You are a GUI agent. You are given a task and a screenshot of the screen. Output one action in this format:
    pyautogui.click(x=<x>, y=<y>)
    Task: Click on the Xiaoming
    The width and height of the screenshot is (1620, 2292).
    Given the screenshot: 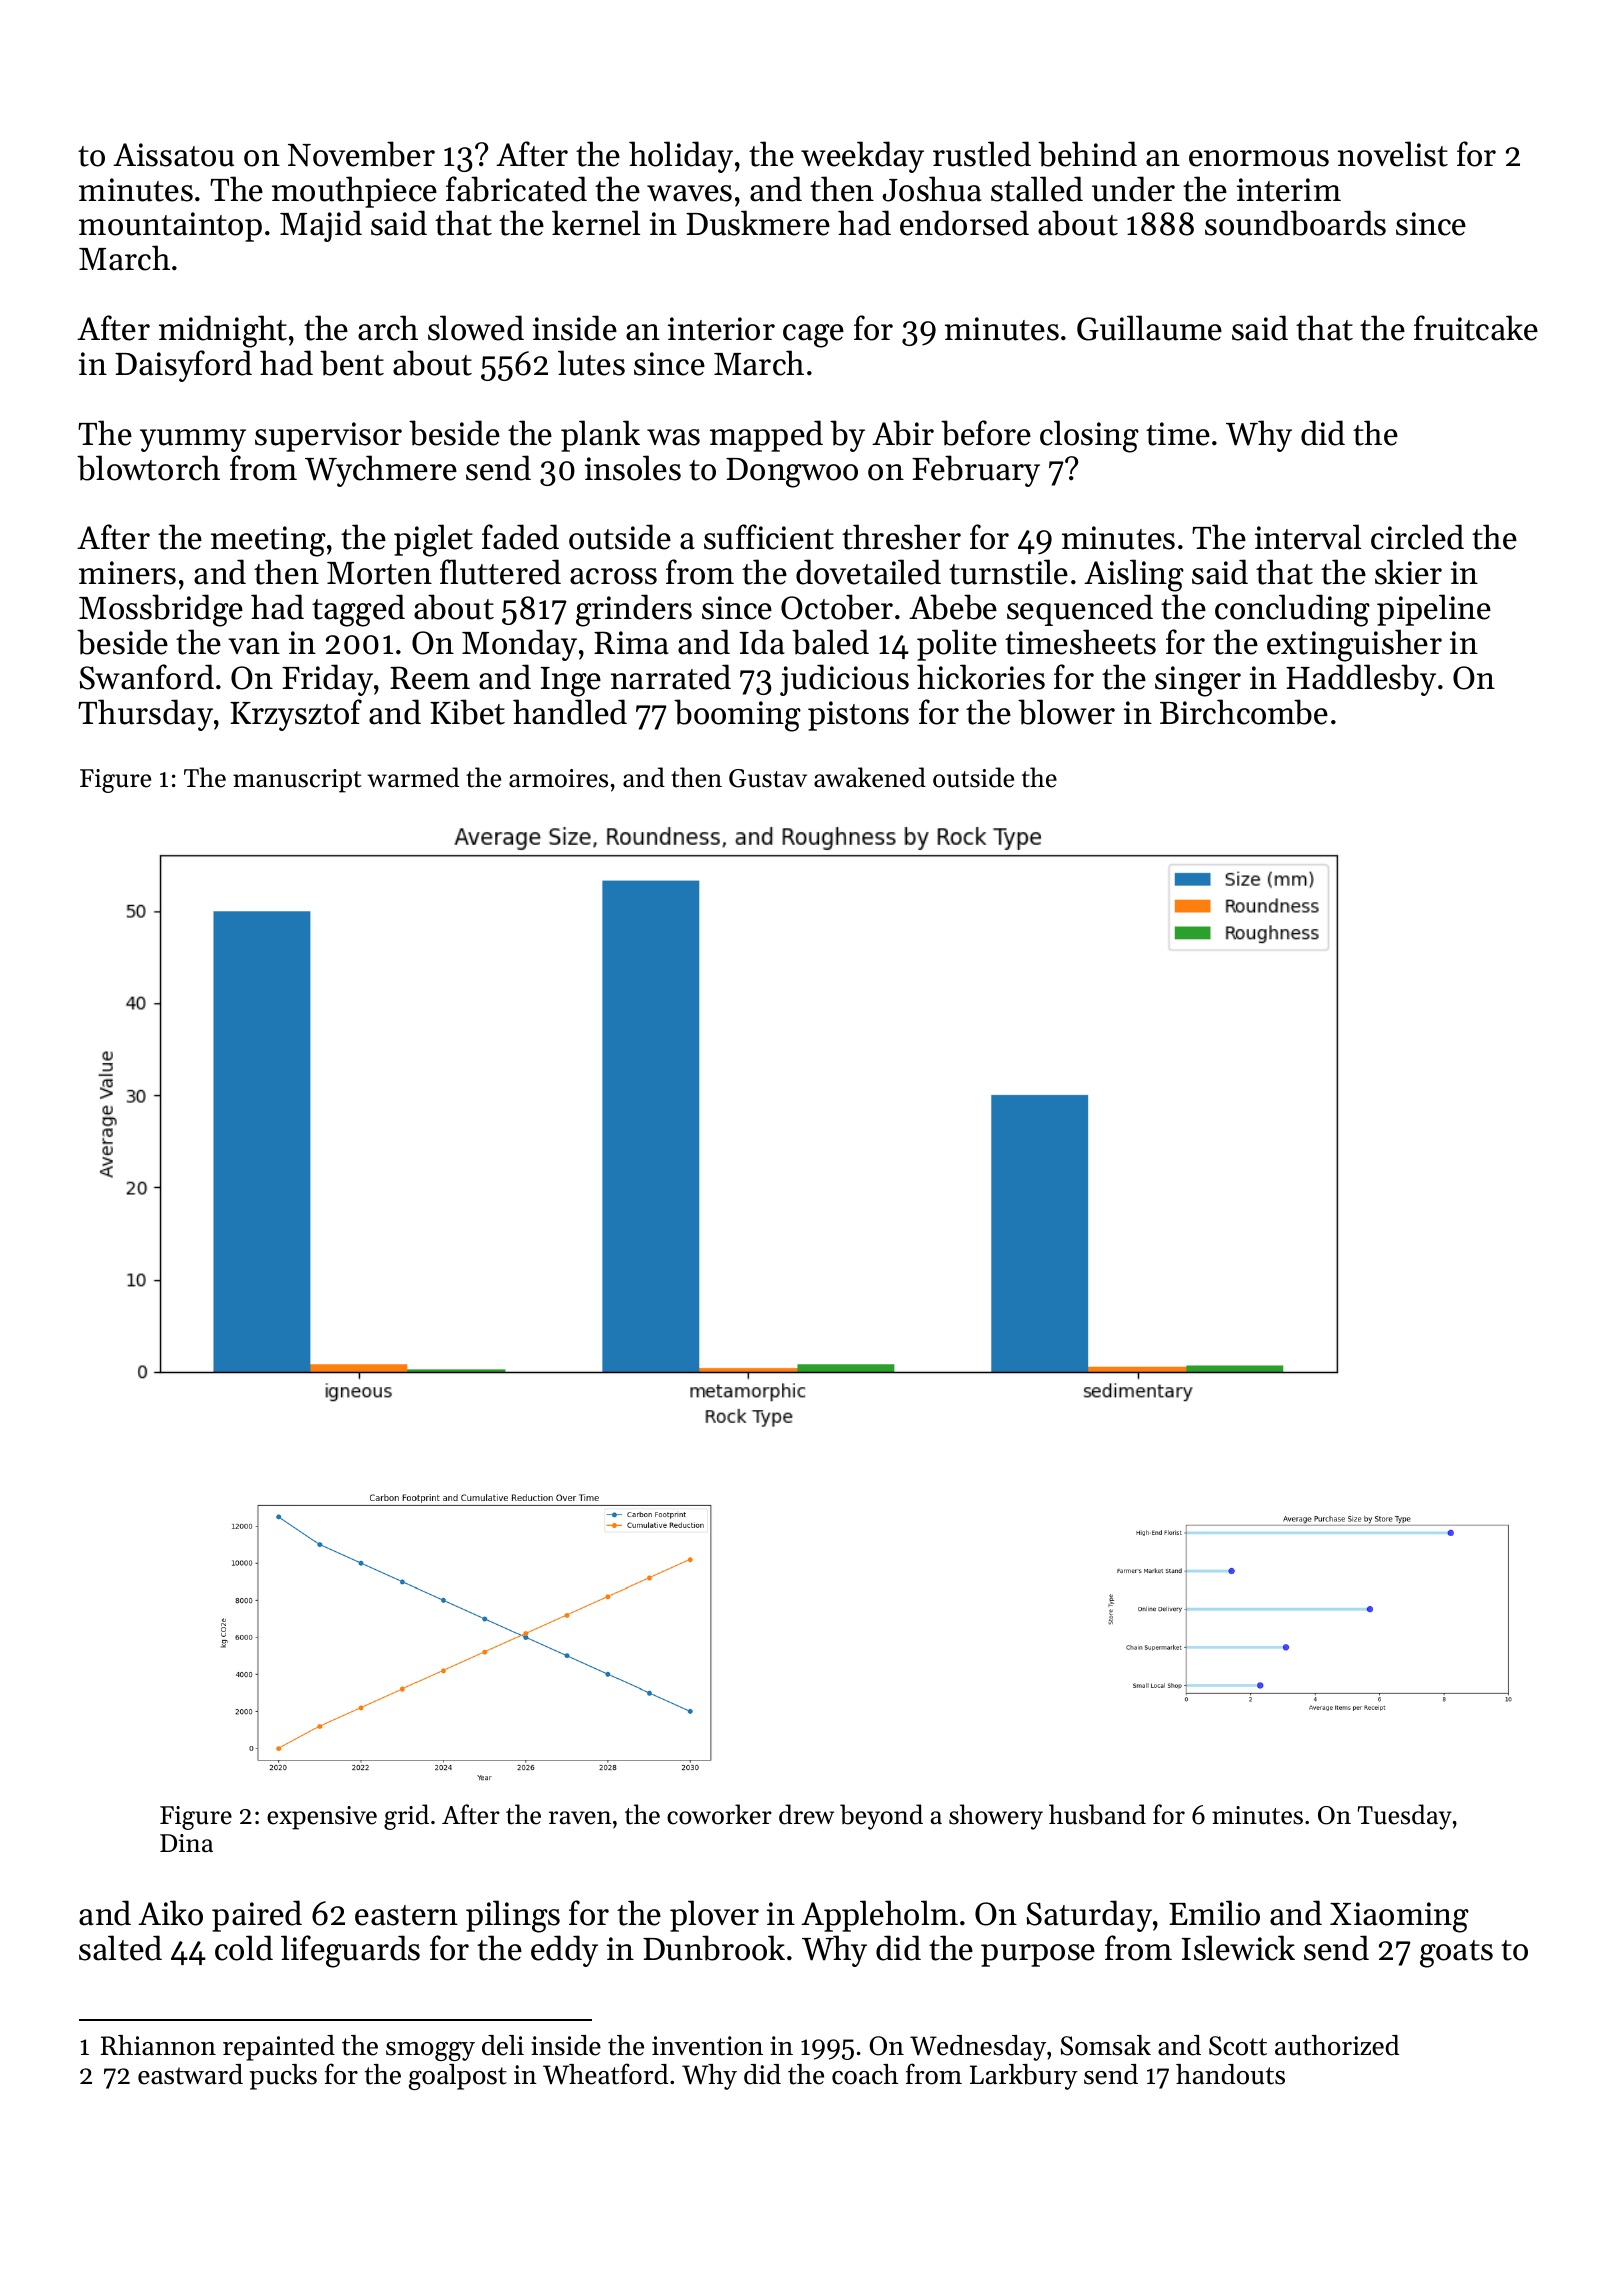 What is the action you would take?
    pyautogui.click(x=1399, y=1917)
